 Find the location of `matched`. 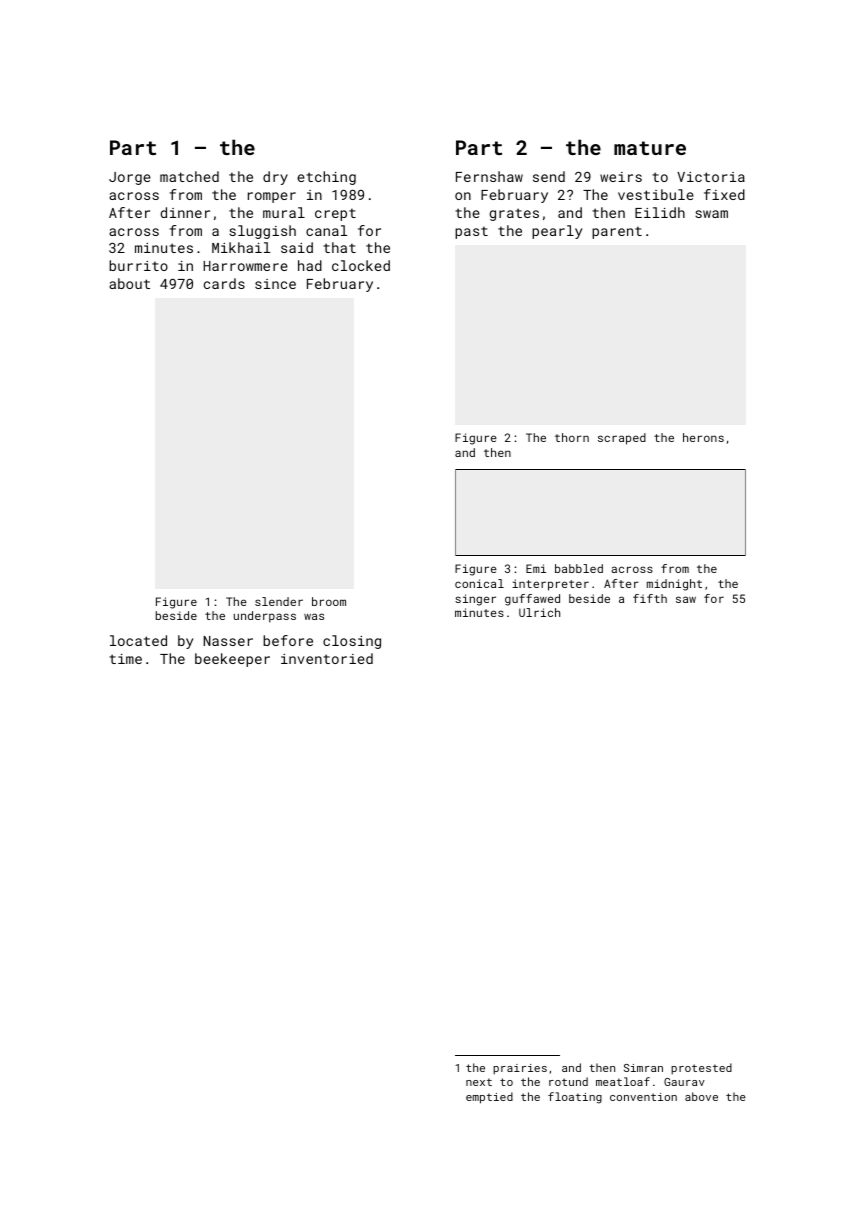

matched is located at coordinates (189, 176).
